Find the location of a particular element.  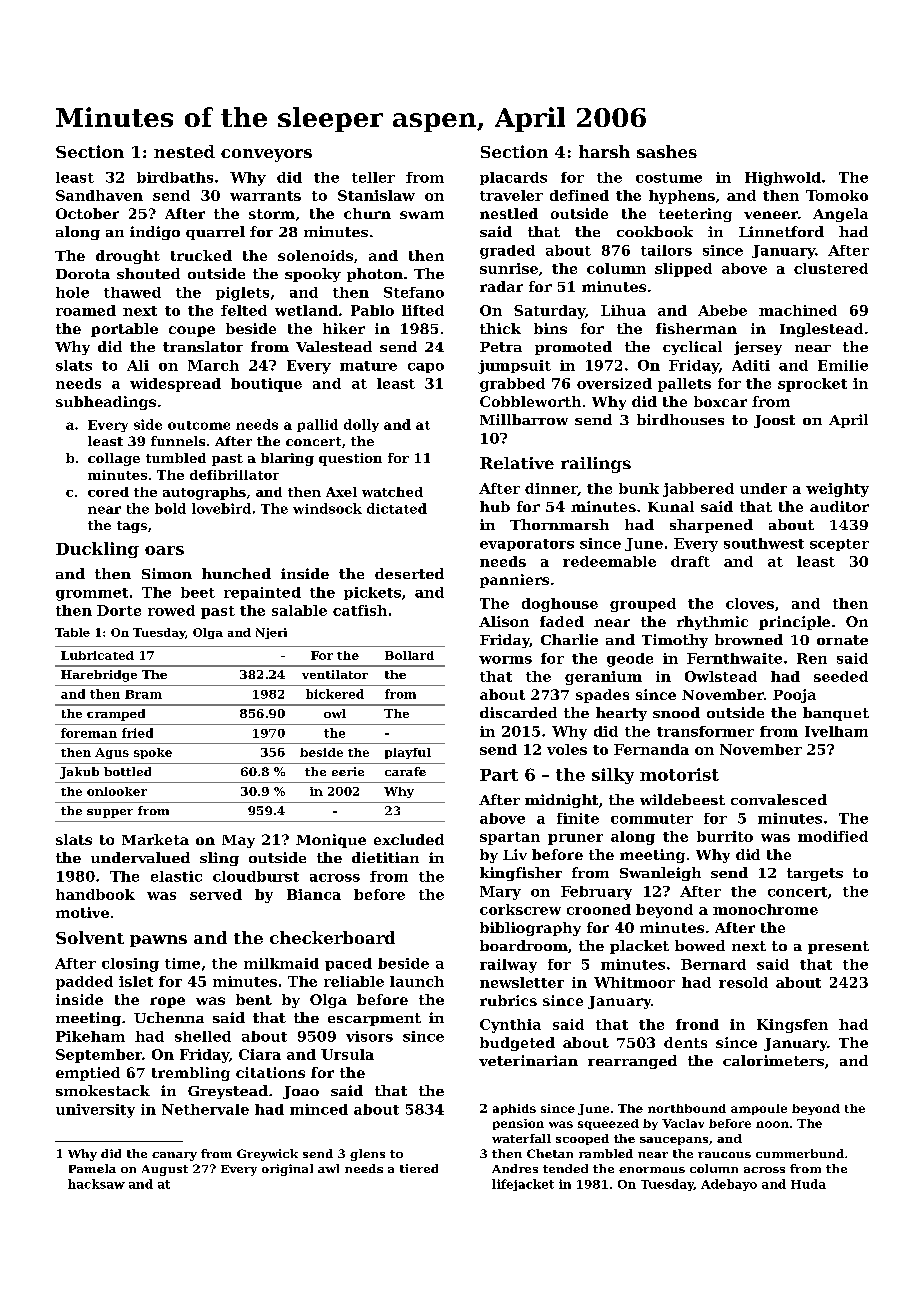

roamed is located at coordinates (86, 310).
